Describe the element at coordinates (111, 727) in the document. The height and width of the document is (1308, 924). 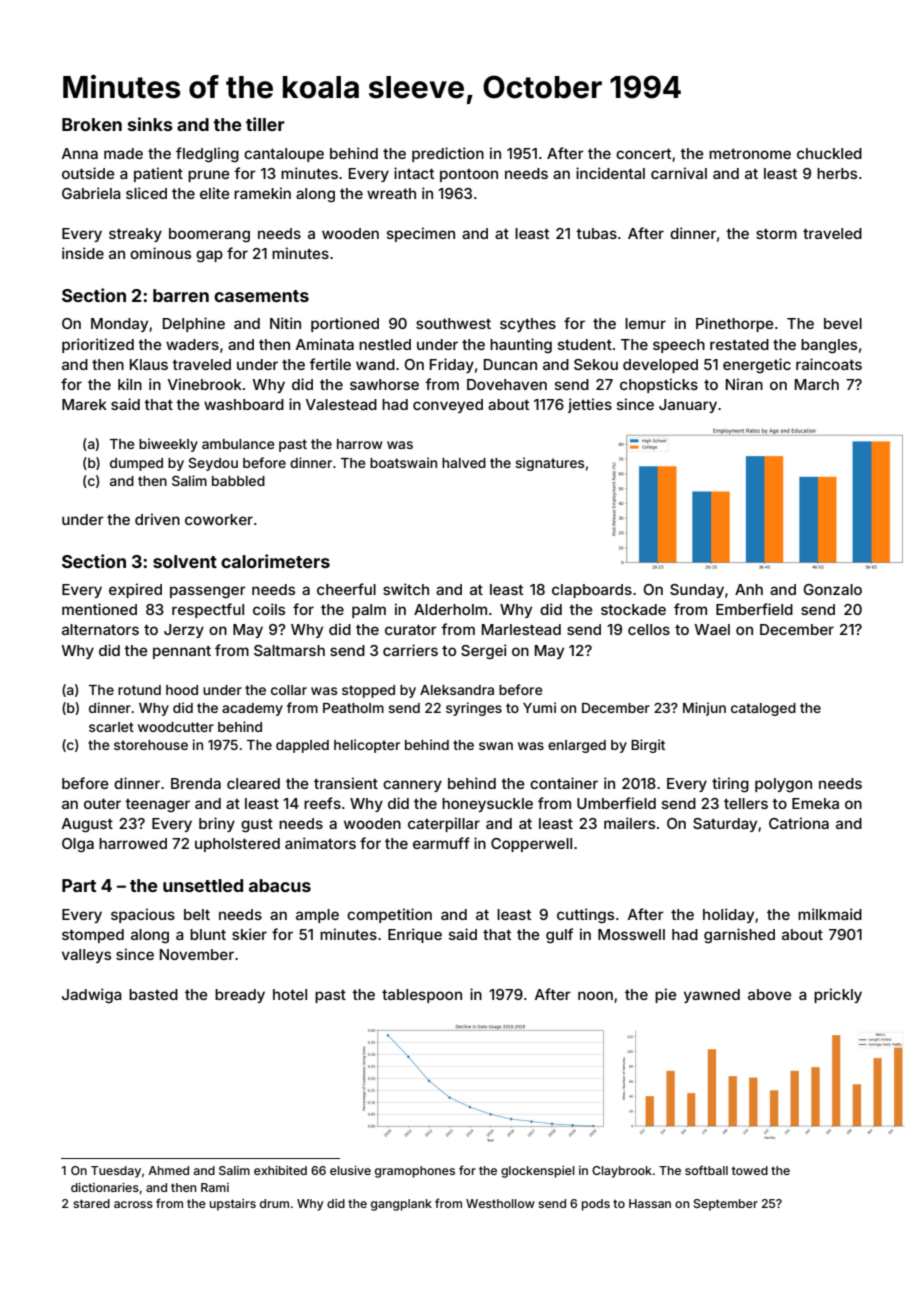
I see `scarlet` at that location.
